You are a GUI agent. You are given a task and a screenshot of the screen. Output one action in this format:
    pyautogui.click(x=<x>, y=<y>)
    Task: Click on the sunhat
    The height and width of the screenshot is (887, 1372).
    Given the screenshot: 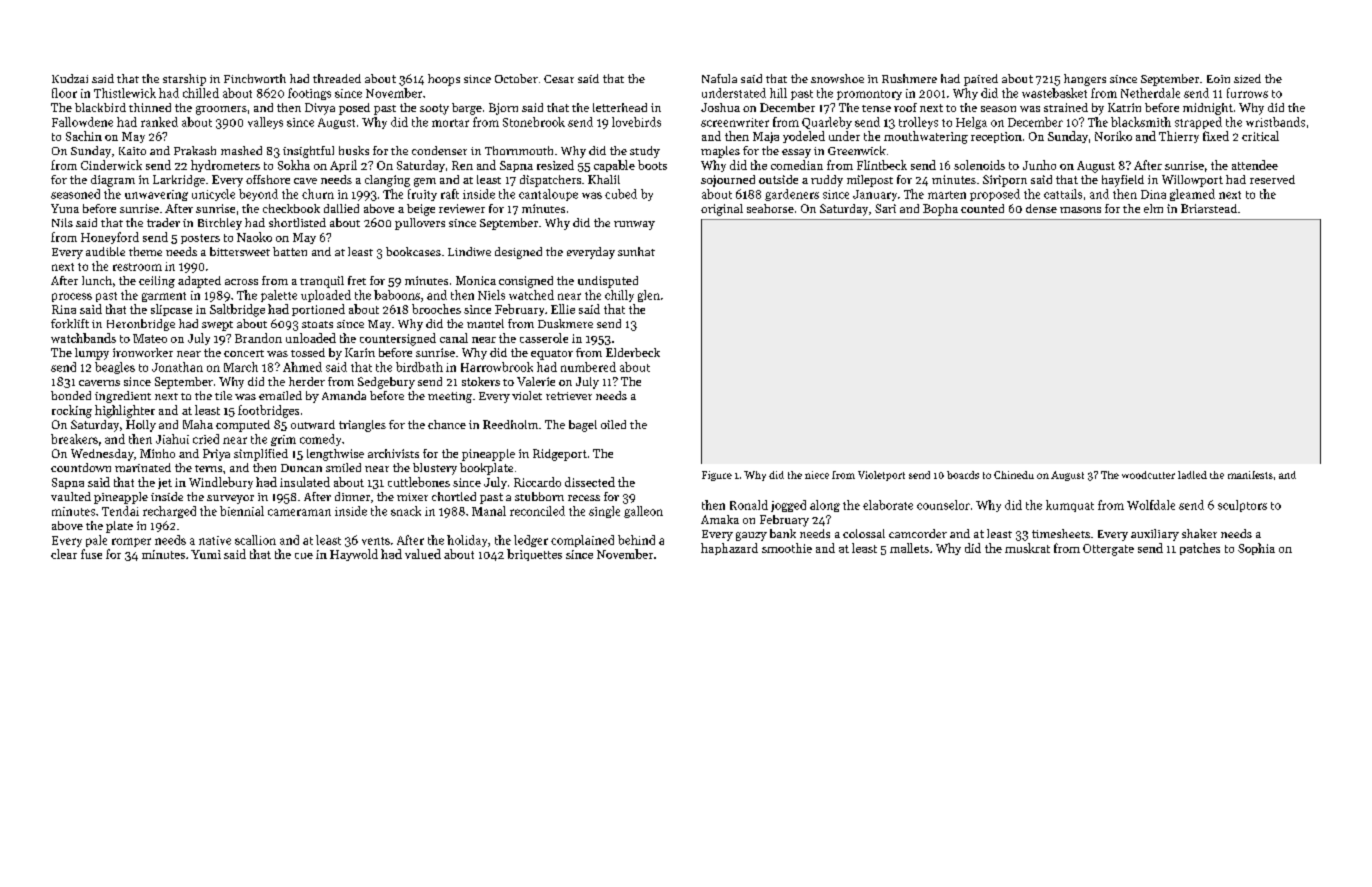 What is the action you would take?
    pyautogui.click(x=636, y=251)
